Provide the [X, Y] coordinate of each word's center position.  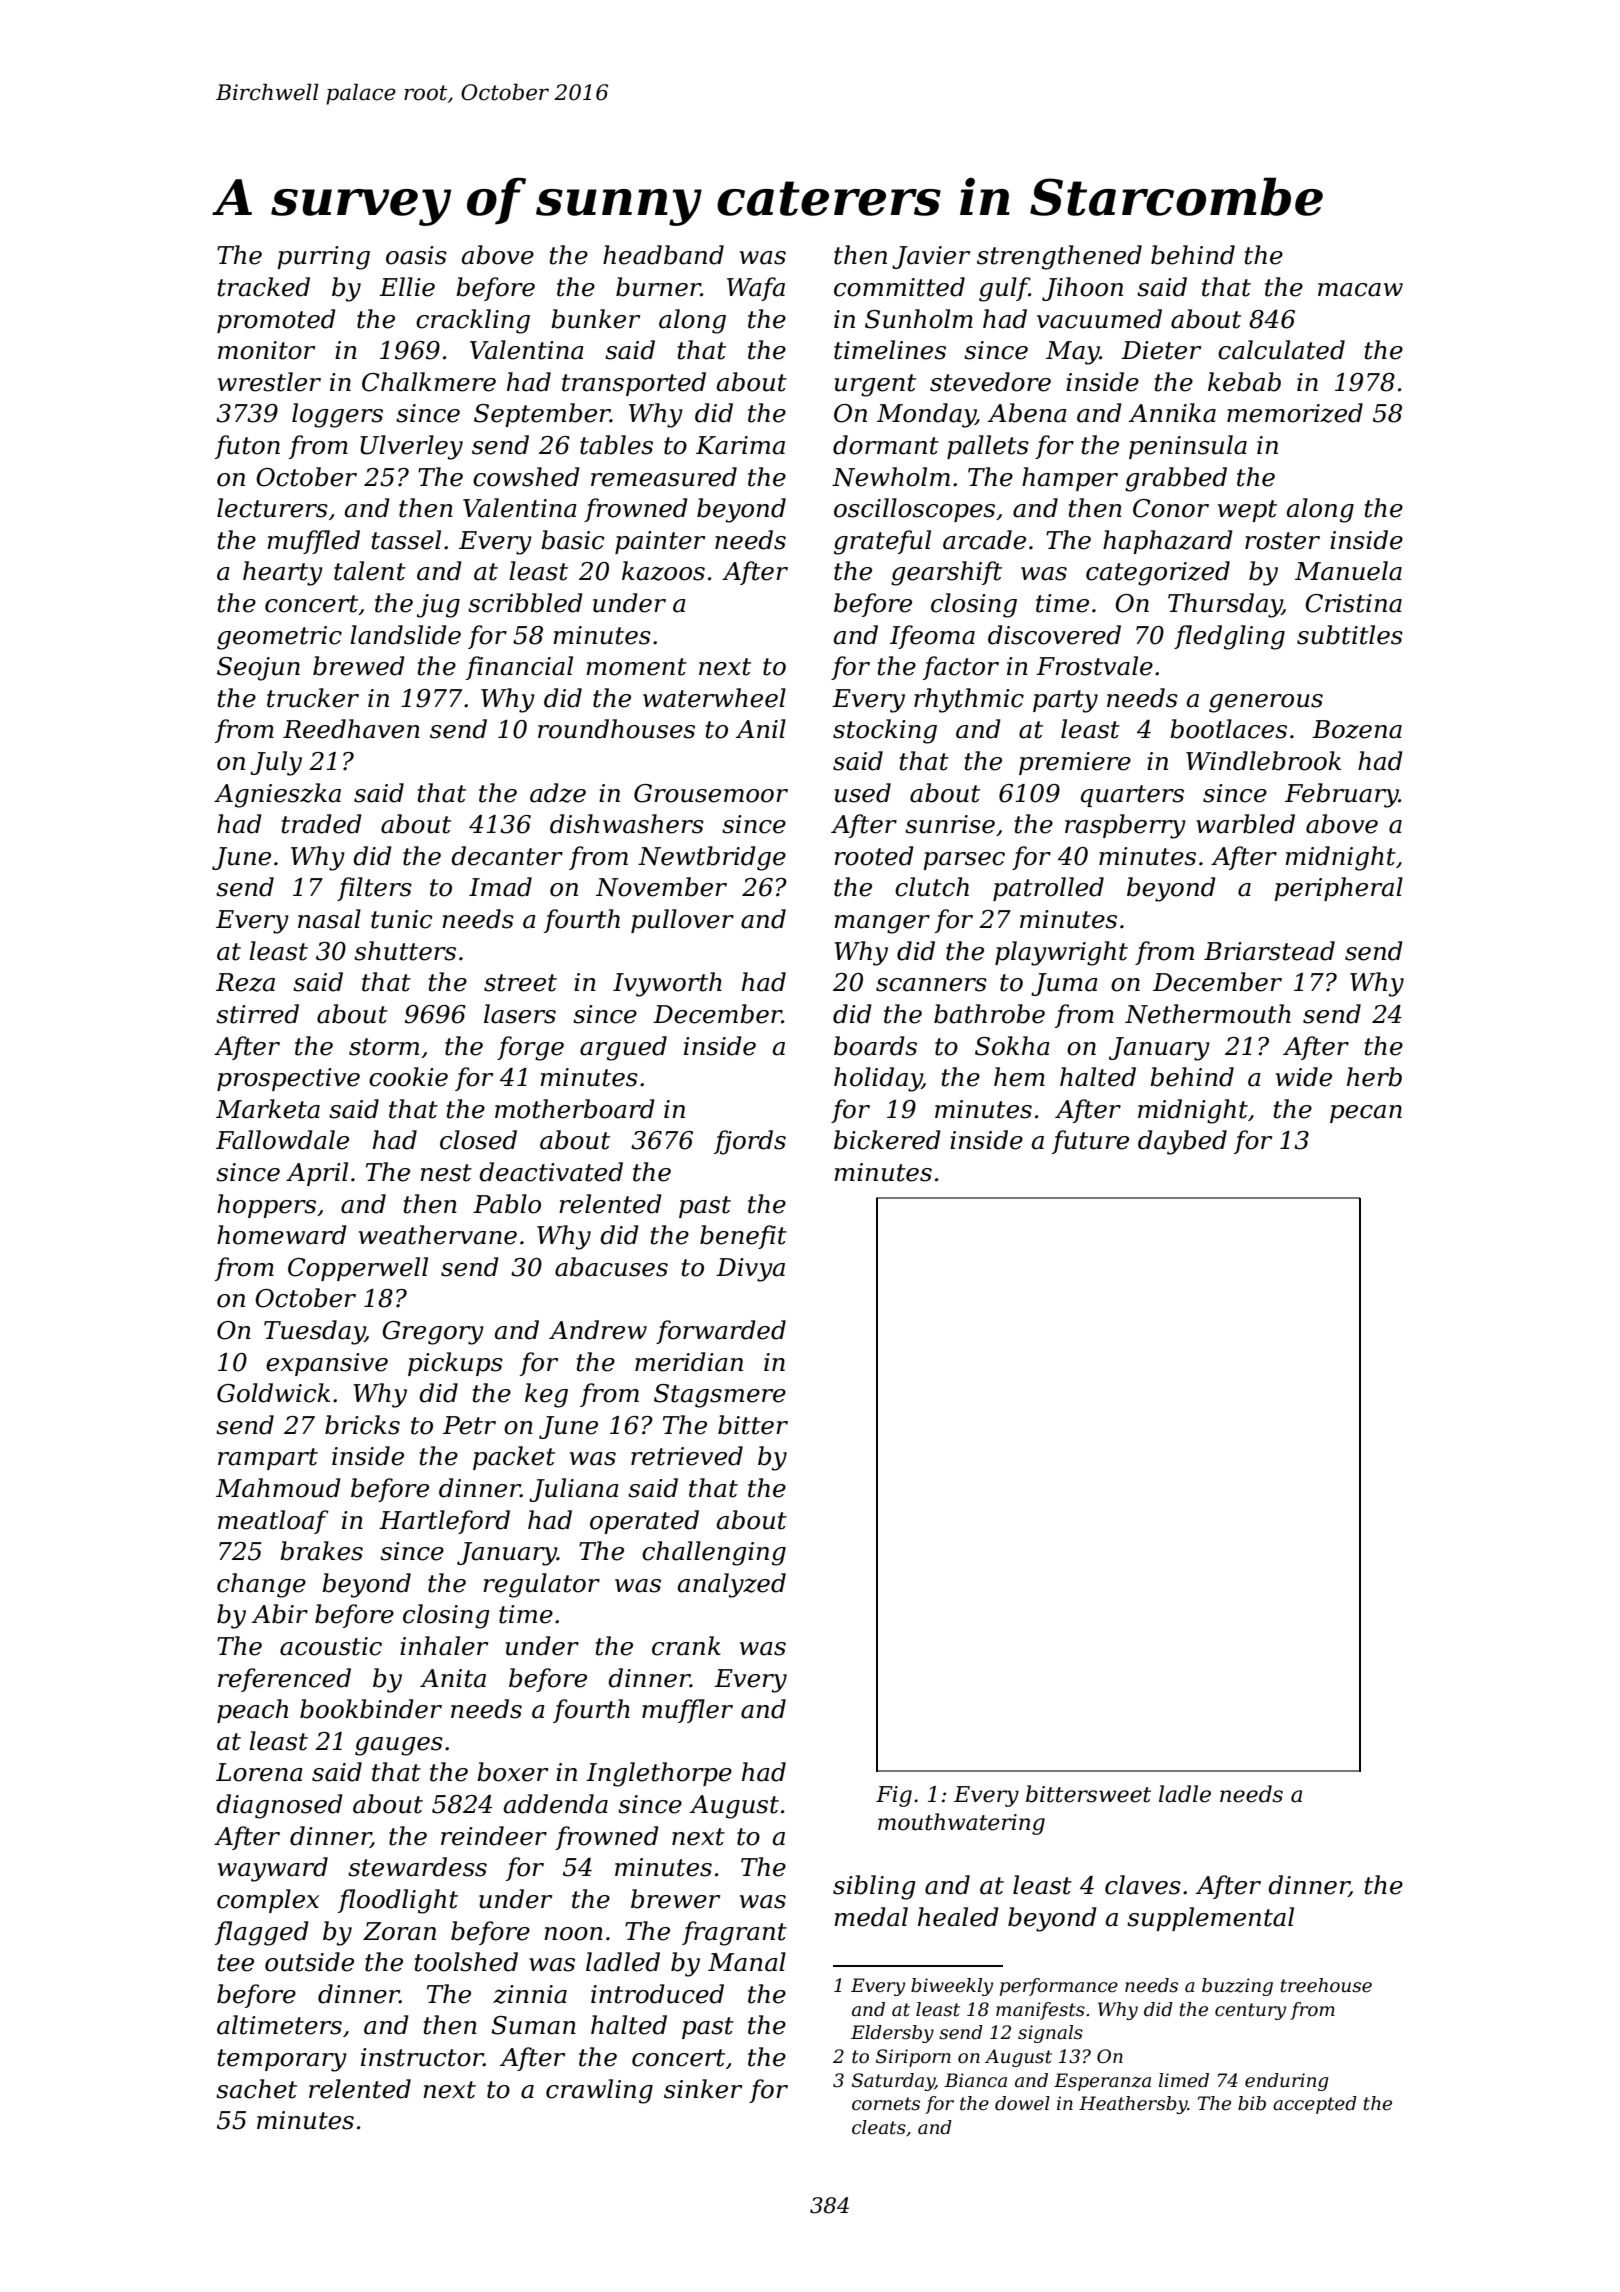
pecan [1366, 1114]
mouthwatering [961, 1824]
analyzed [731, 1585]
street [520, 983]
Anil [761, 728]
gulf [1004, 289]
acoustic [331, 1646]
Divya [750, 1270]
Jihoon [1082, 289]
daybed [1182, 1142]
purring [323, 258]
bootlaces [1228, 729]
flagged [262, 1933]
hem [1019, 1077]
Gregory [433, 1333]
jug [438, 606]
